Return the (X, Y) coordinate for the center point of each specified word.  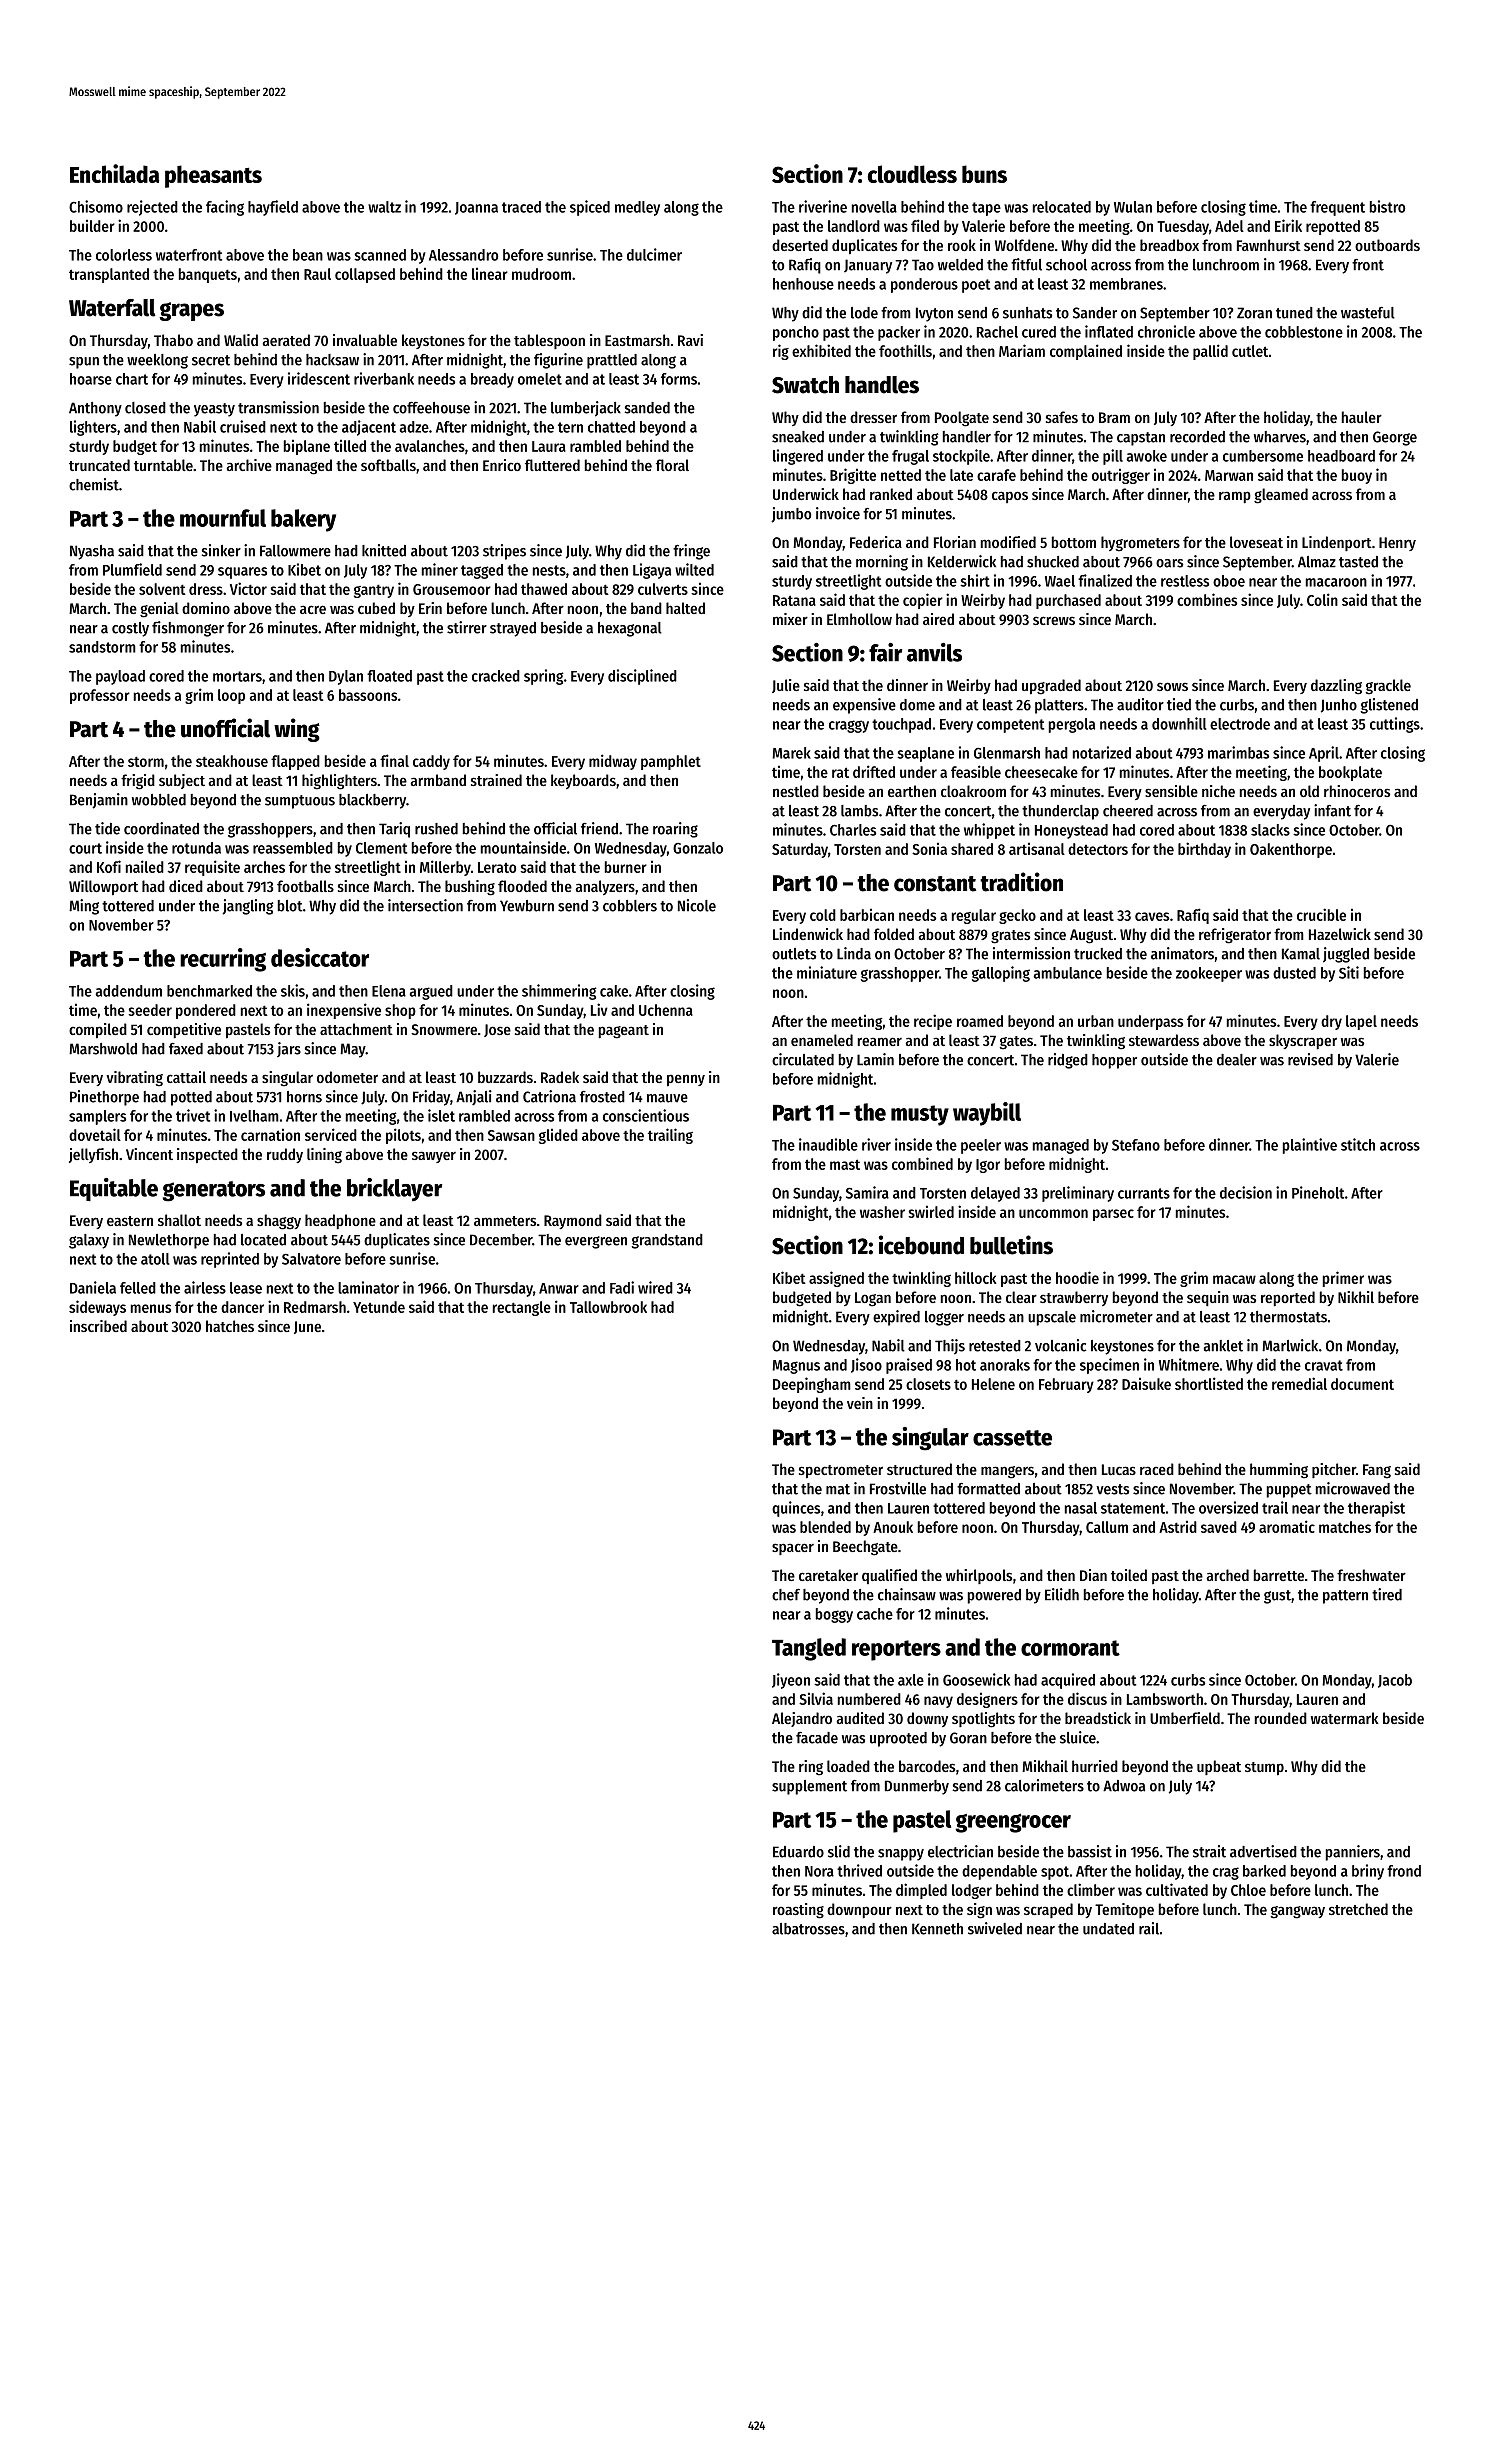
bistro (1387, 206)
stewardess (1164, 1040)
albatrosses (808, 1929)
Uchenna (666, 1010)
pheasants (213, 176)
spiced (590, 208)
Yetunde (379, 1307)
